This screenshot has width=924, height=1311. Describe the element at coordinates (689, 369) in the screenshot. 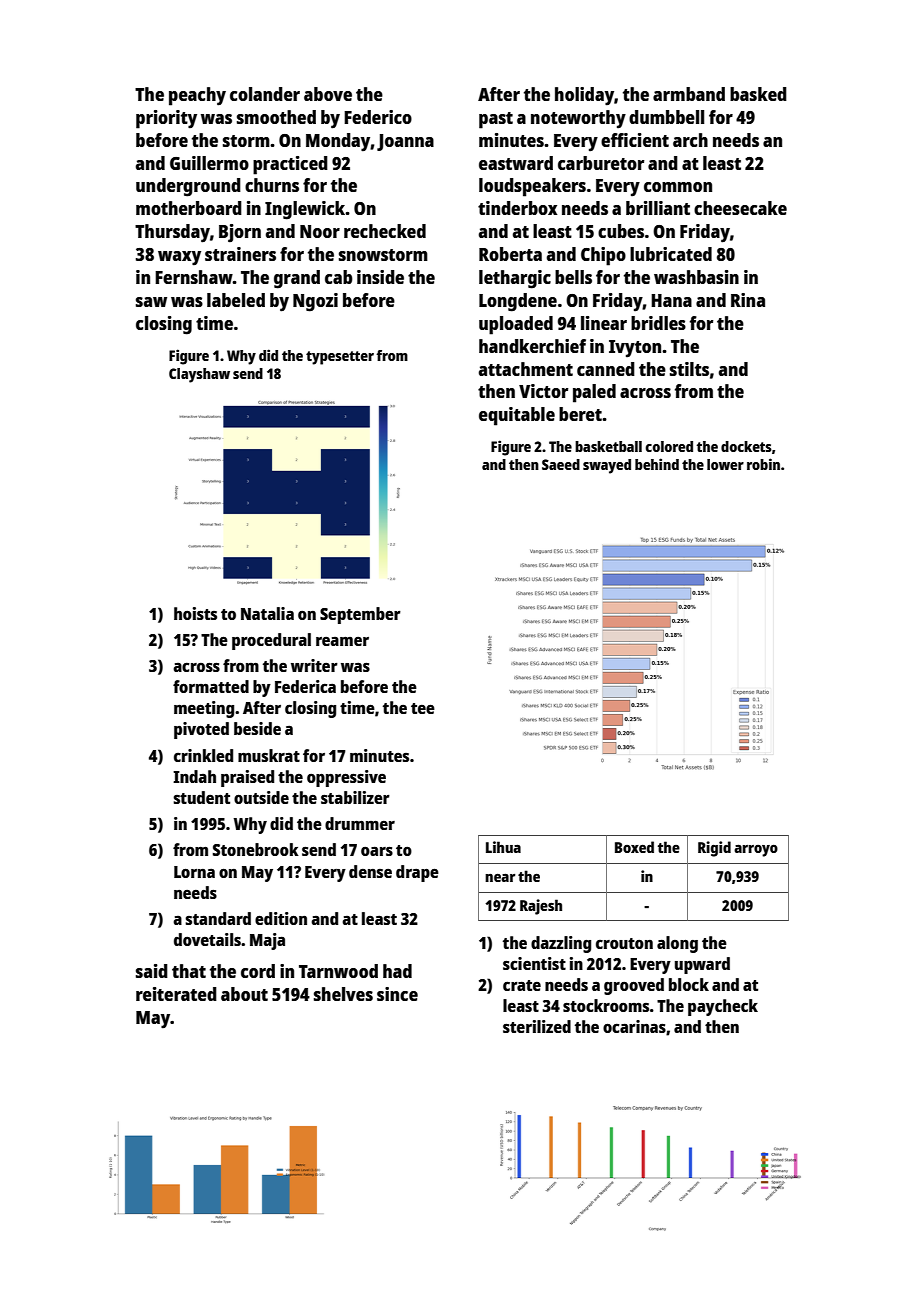

I see `stilts` at that location.
